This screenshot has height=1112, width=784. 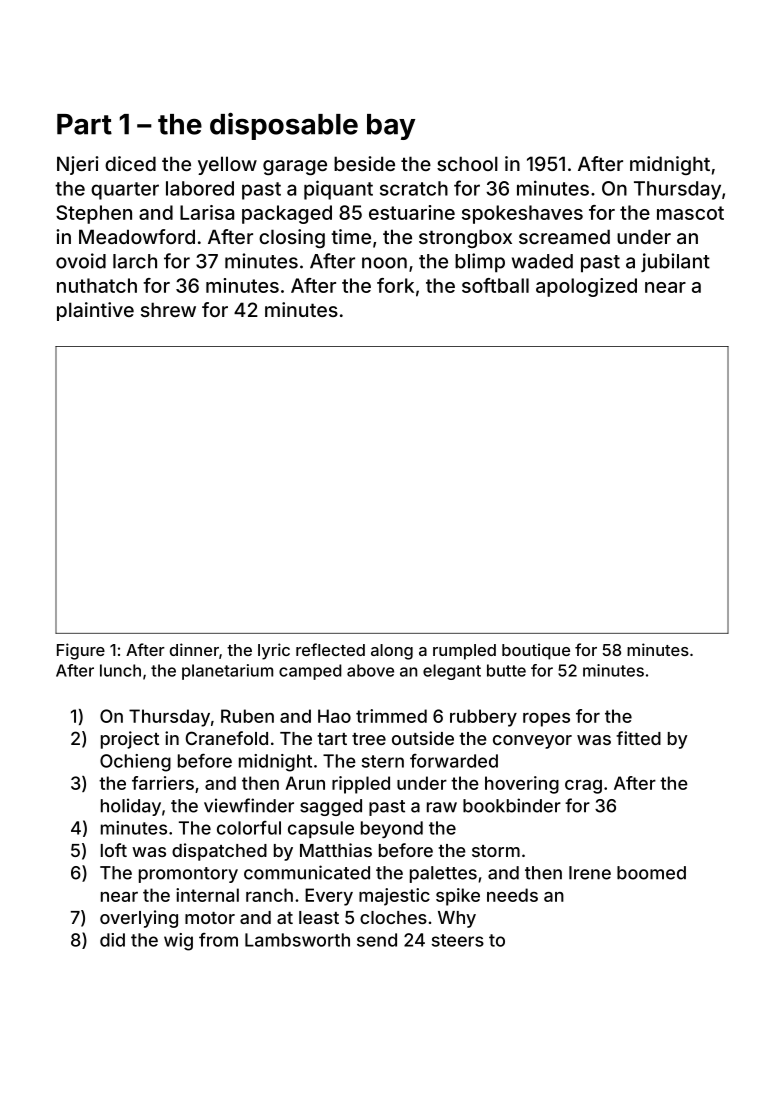 I want to click on Part, so click(x=84, y=124).
